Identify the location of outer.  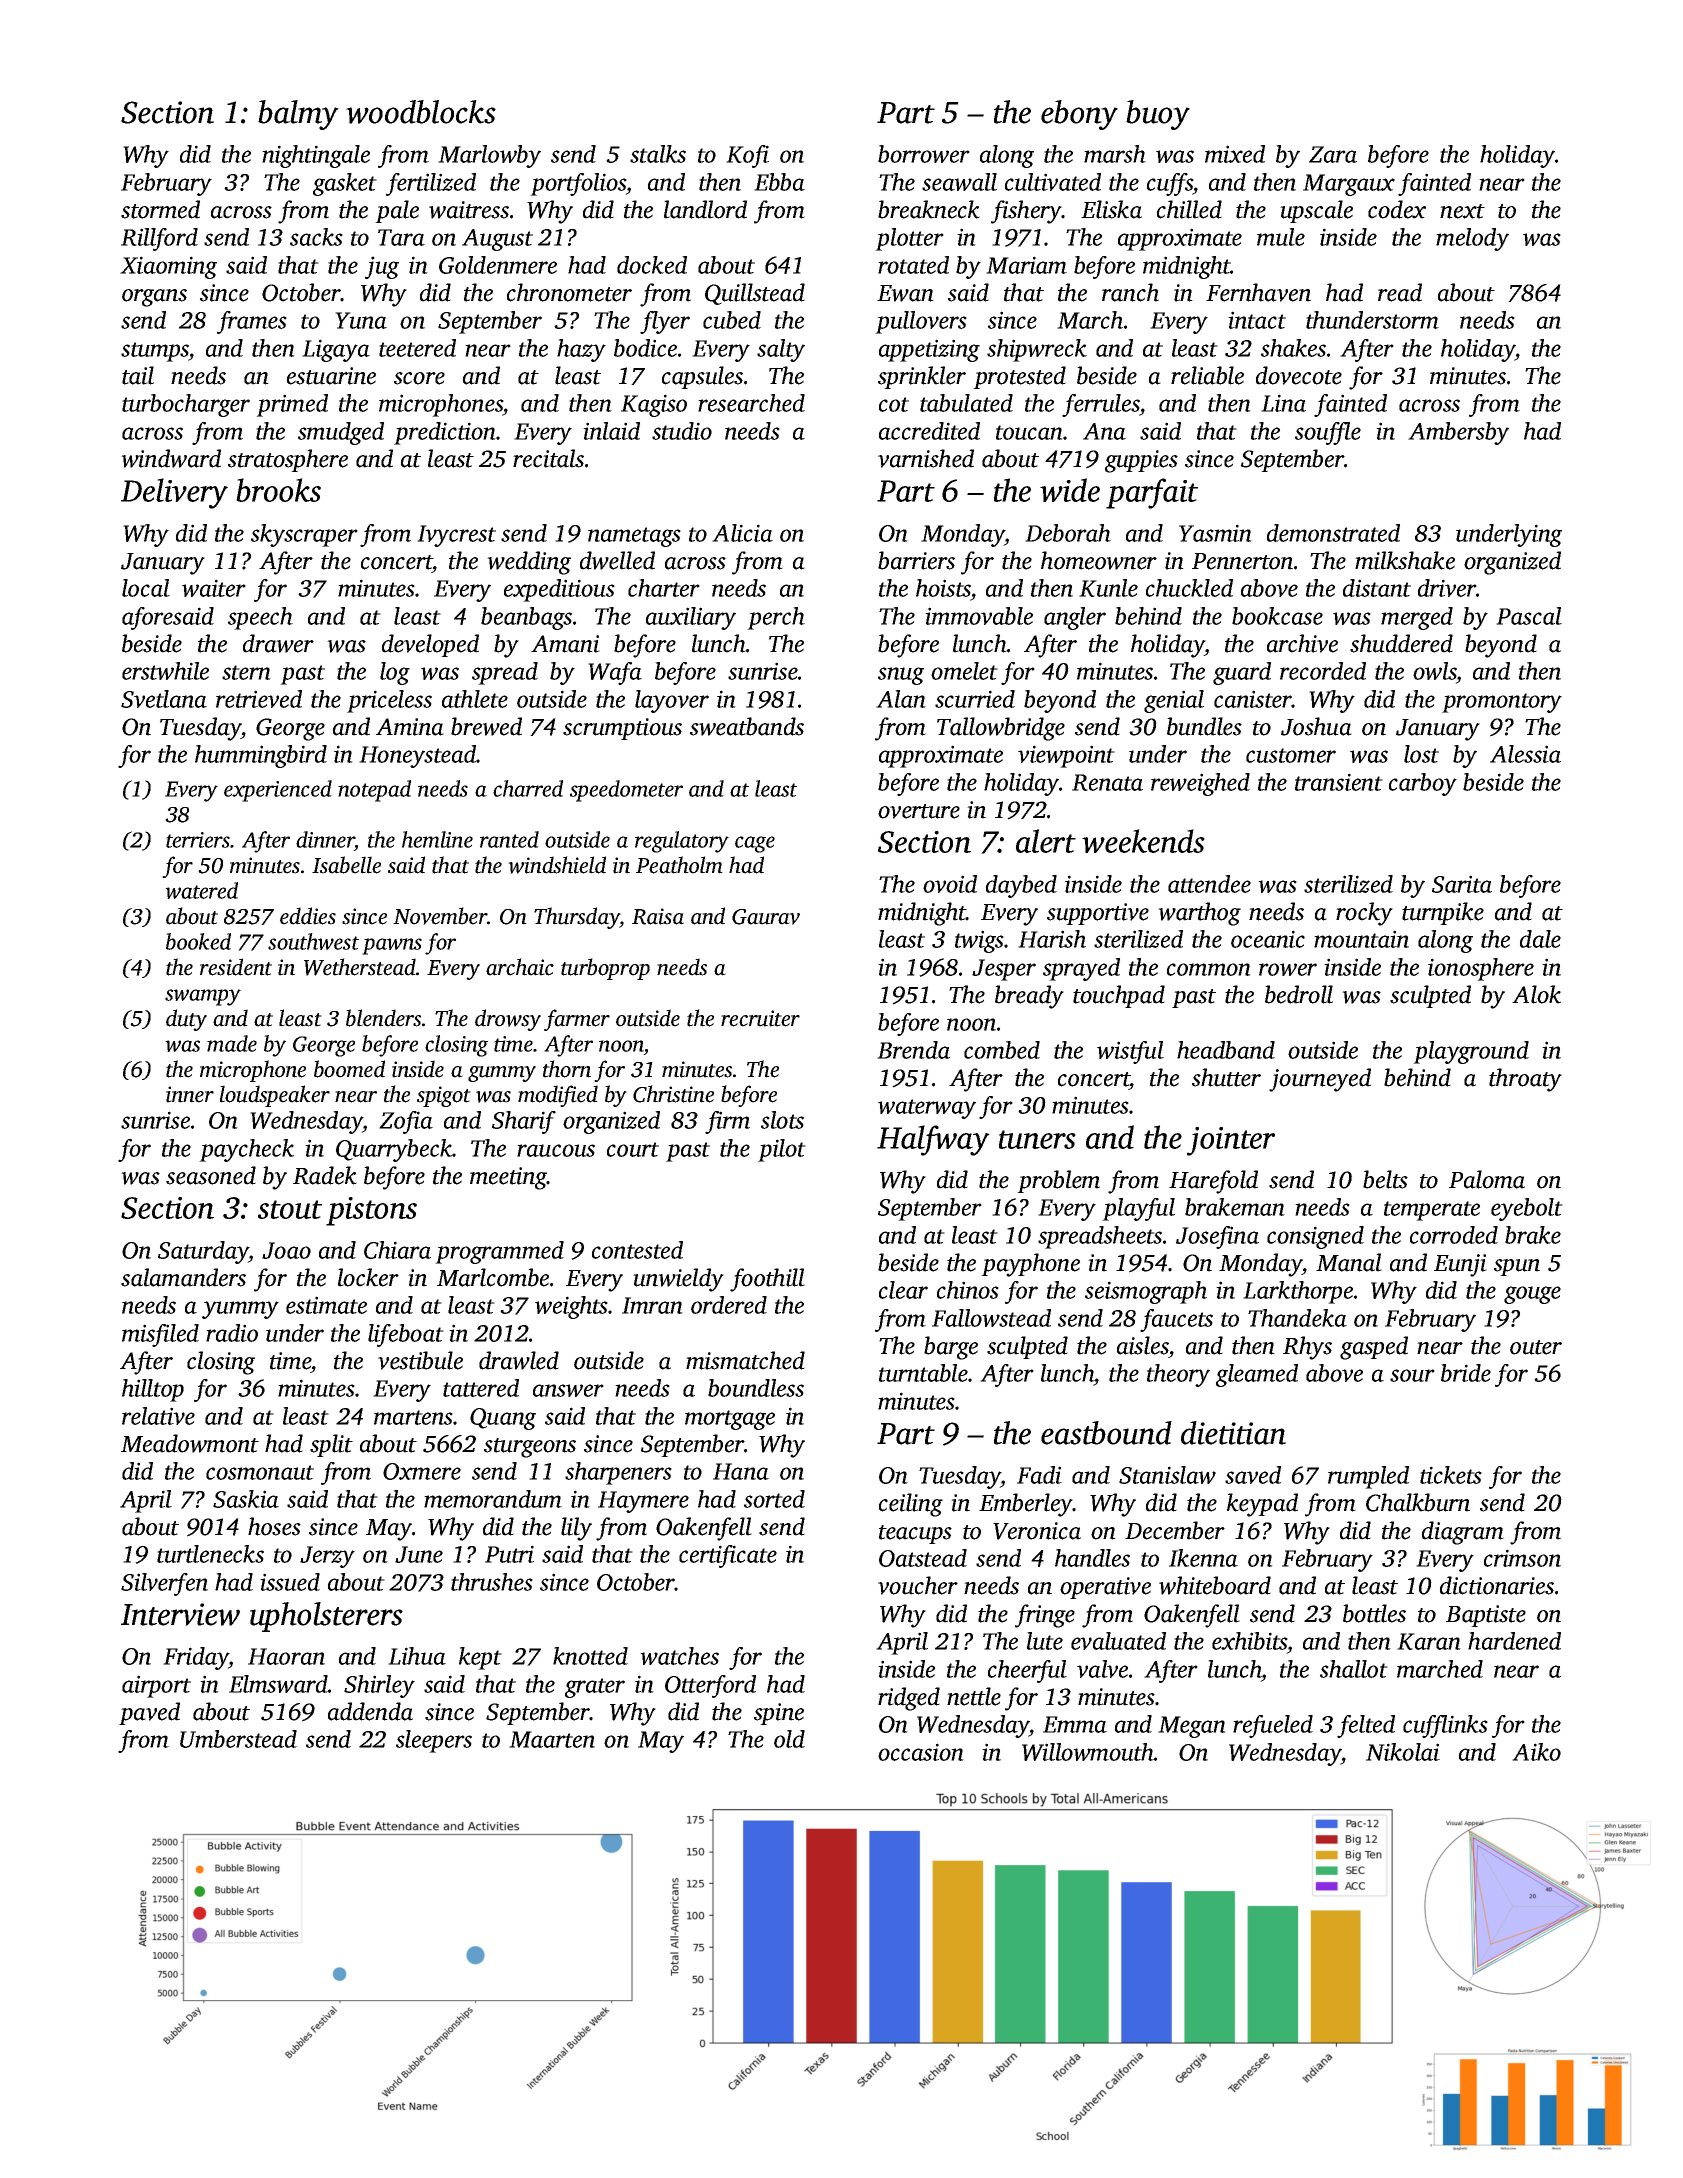
(1536, 1347).
